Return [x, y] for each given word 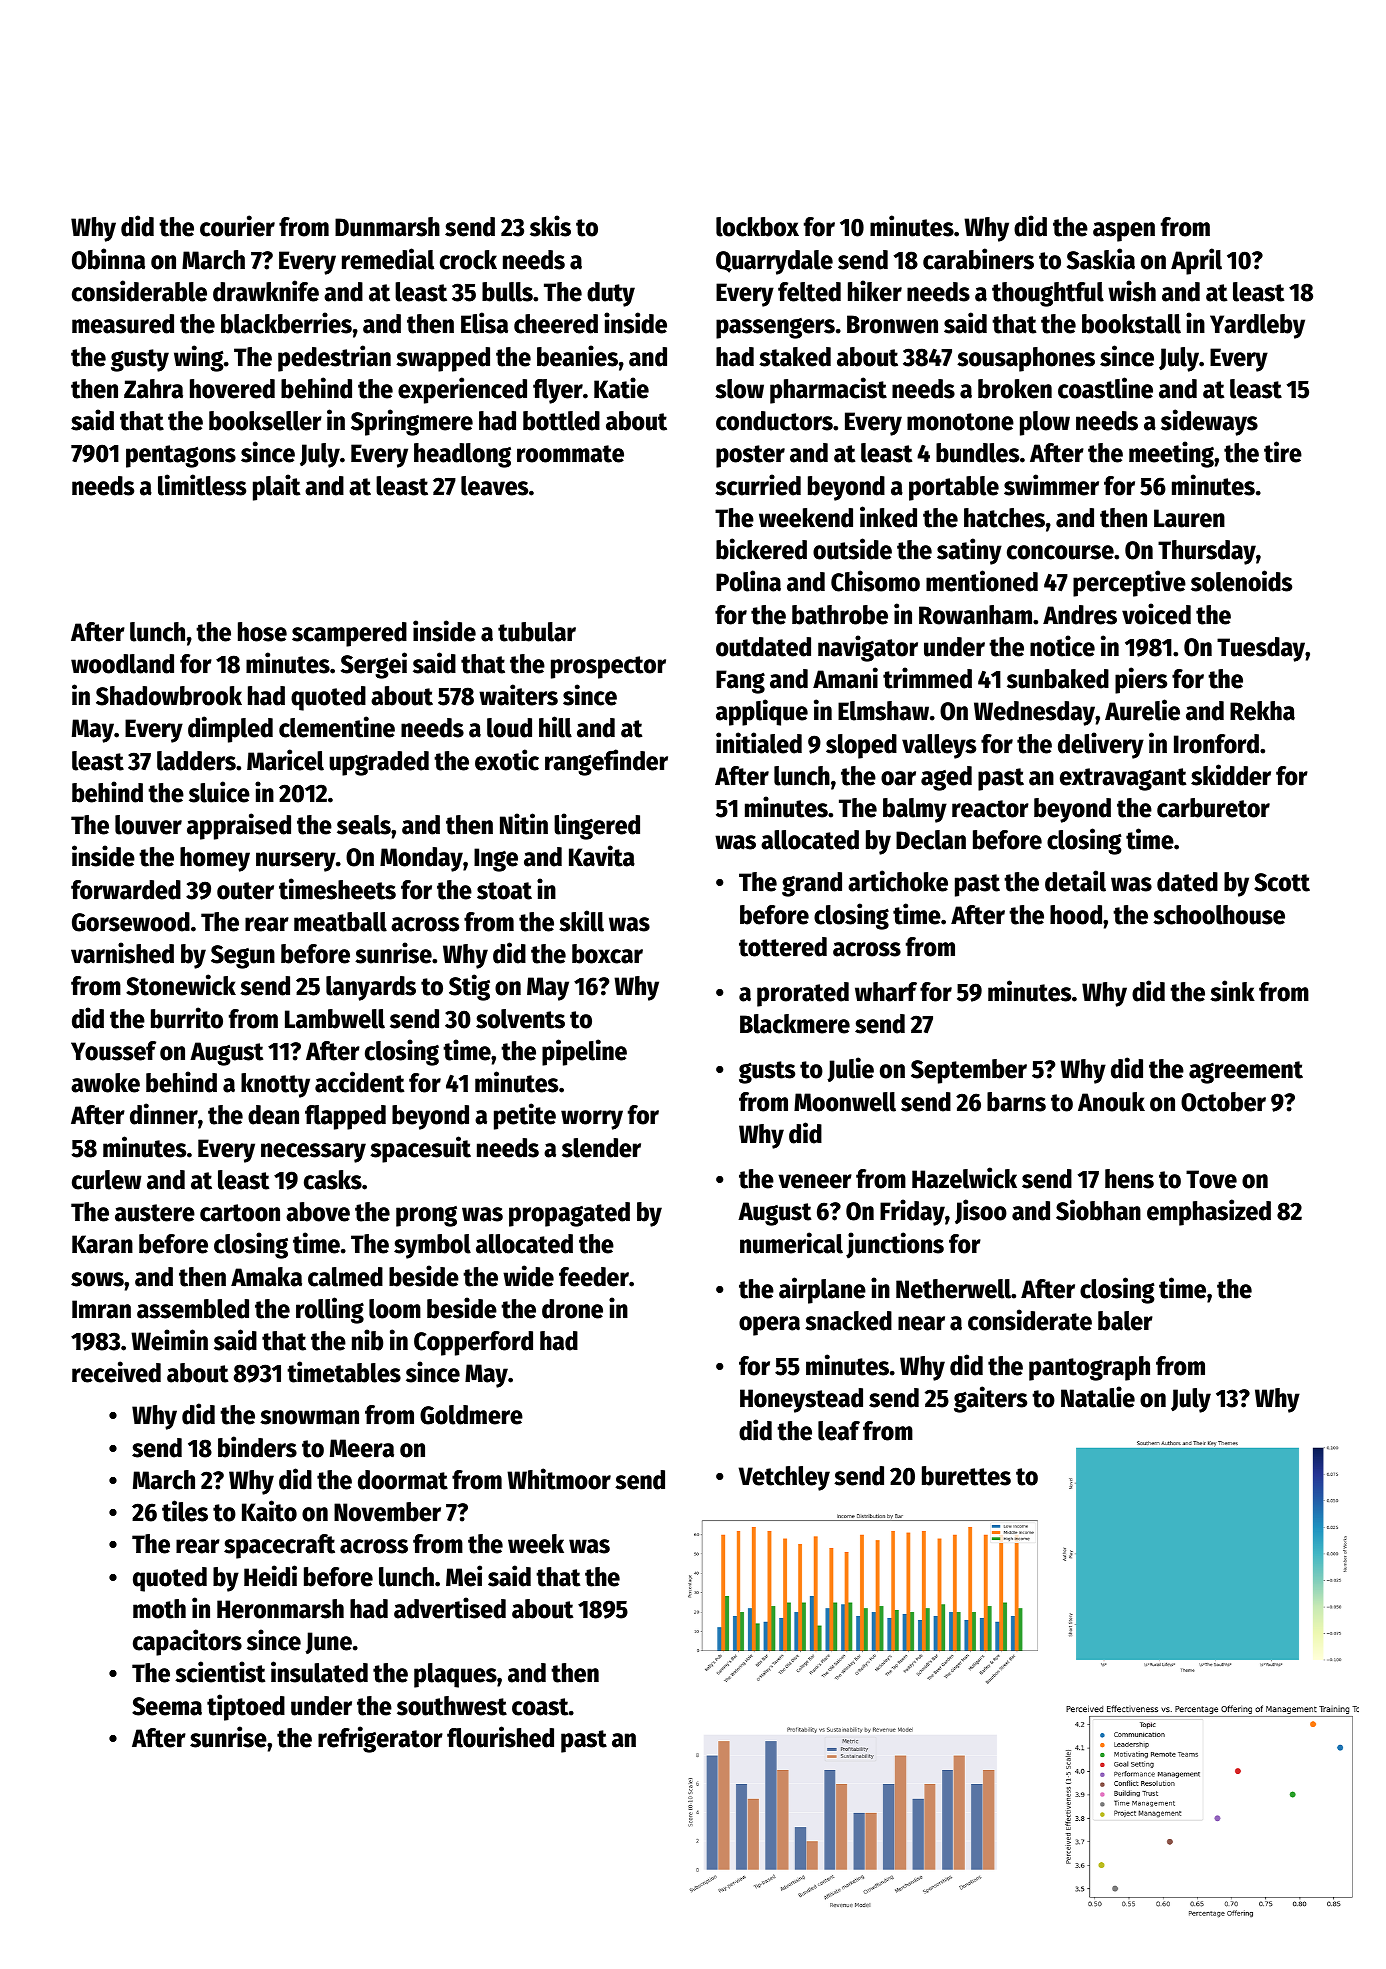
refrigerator [380, 1739]
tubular [537, 632]
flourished [500, 1737]
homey [215, 859]
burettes [966, 1476]
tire [1283, 452]
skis [550, 226]
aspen [1124, 232]
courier [237, 226]
